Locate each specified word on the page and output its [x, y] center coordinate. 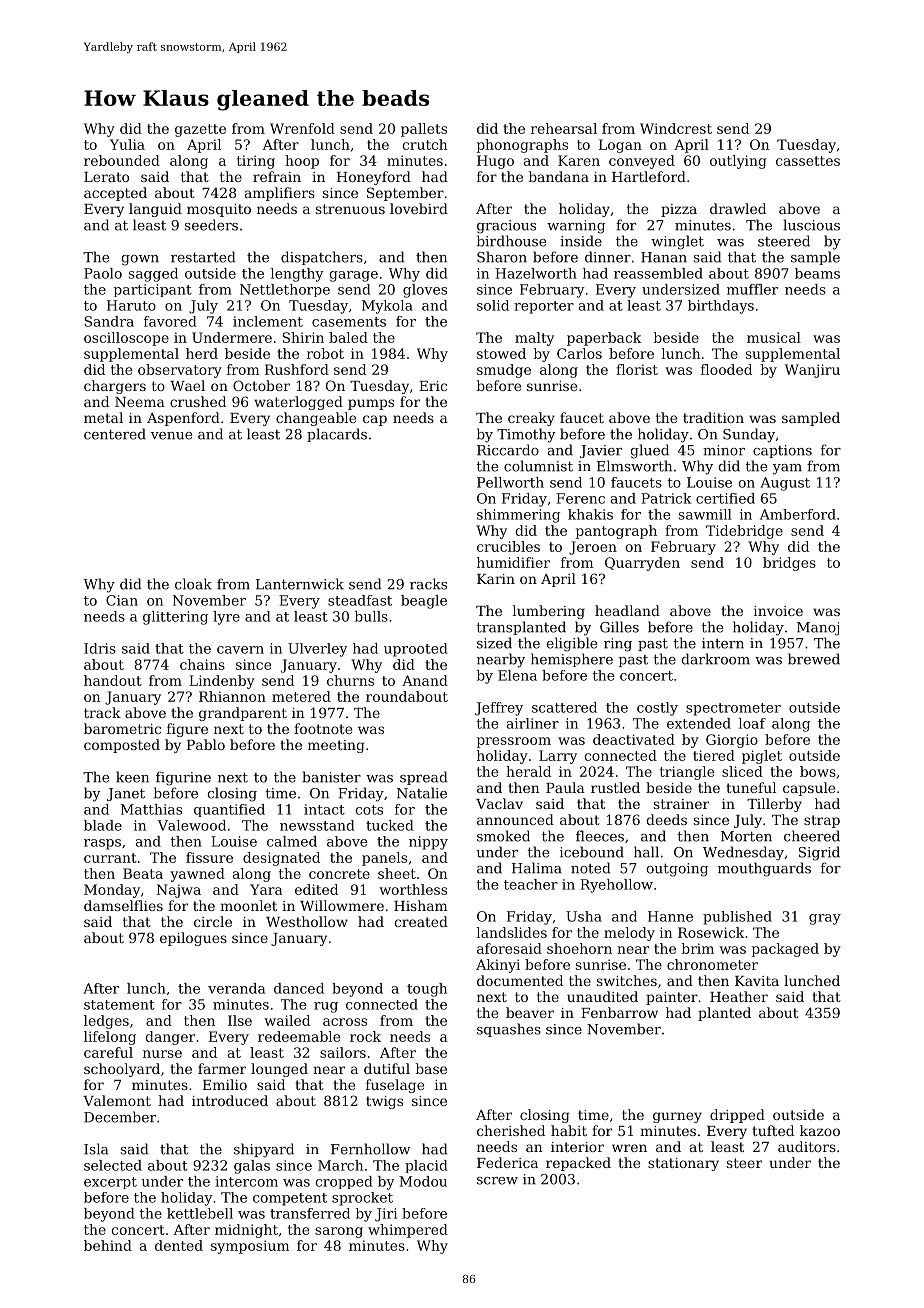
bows [818, 771]
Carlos [579, 353]
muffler [752, 289]
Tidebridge [744, 532]
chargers [115, 387]
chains [202, 664]
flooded [726, 369]
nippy [428, 843]
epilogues [193, 939]
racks [428, 584]
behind [108, 1245]
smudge [504, 371]
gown [140, 260]
